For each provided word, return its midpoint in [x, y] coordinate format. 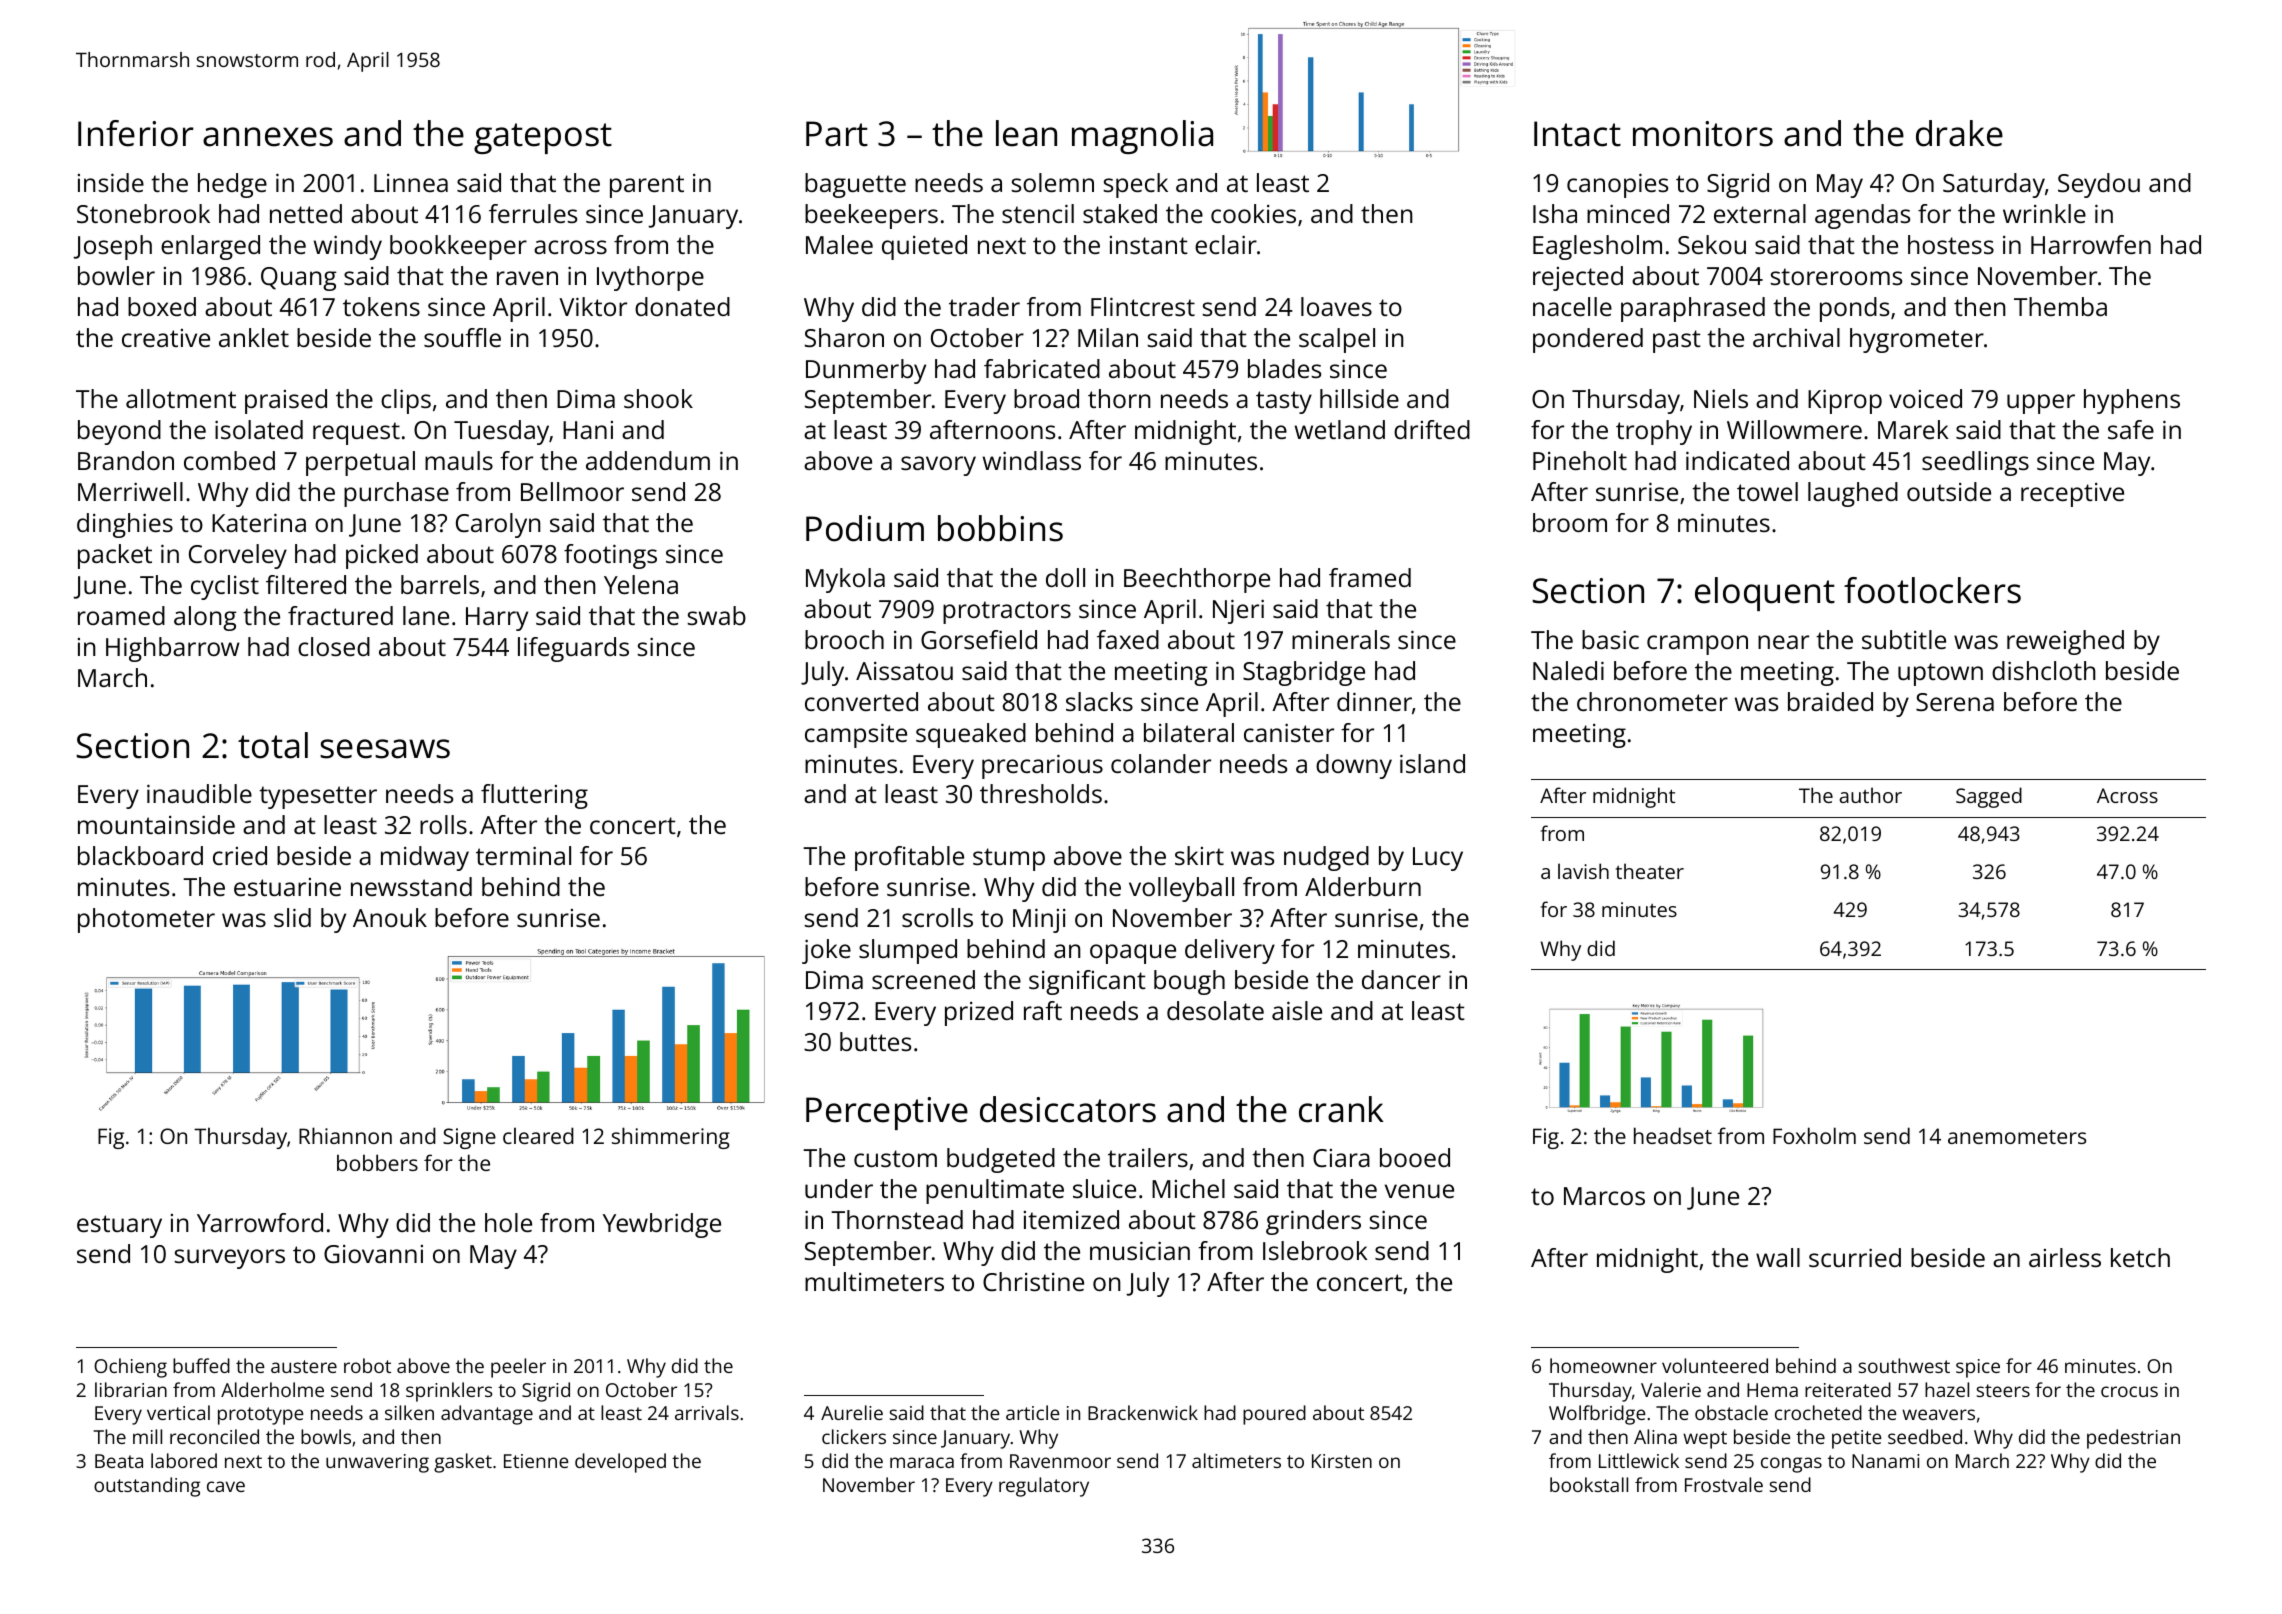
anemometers [2017, 1137]
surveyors [229, 1259]
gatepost [543, 138]
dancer [1401, 979]
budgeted [1001, 1160]
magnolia [1142, 137]
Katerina [259, 522]
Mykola [845, 580]
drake [1959, 133]
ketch [2140, 1257]
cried [240, 855]
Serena [1955, 702]
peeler [518, 1368]
